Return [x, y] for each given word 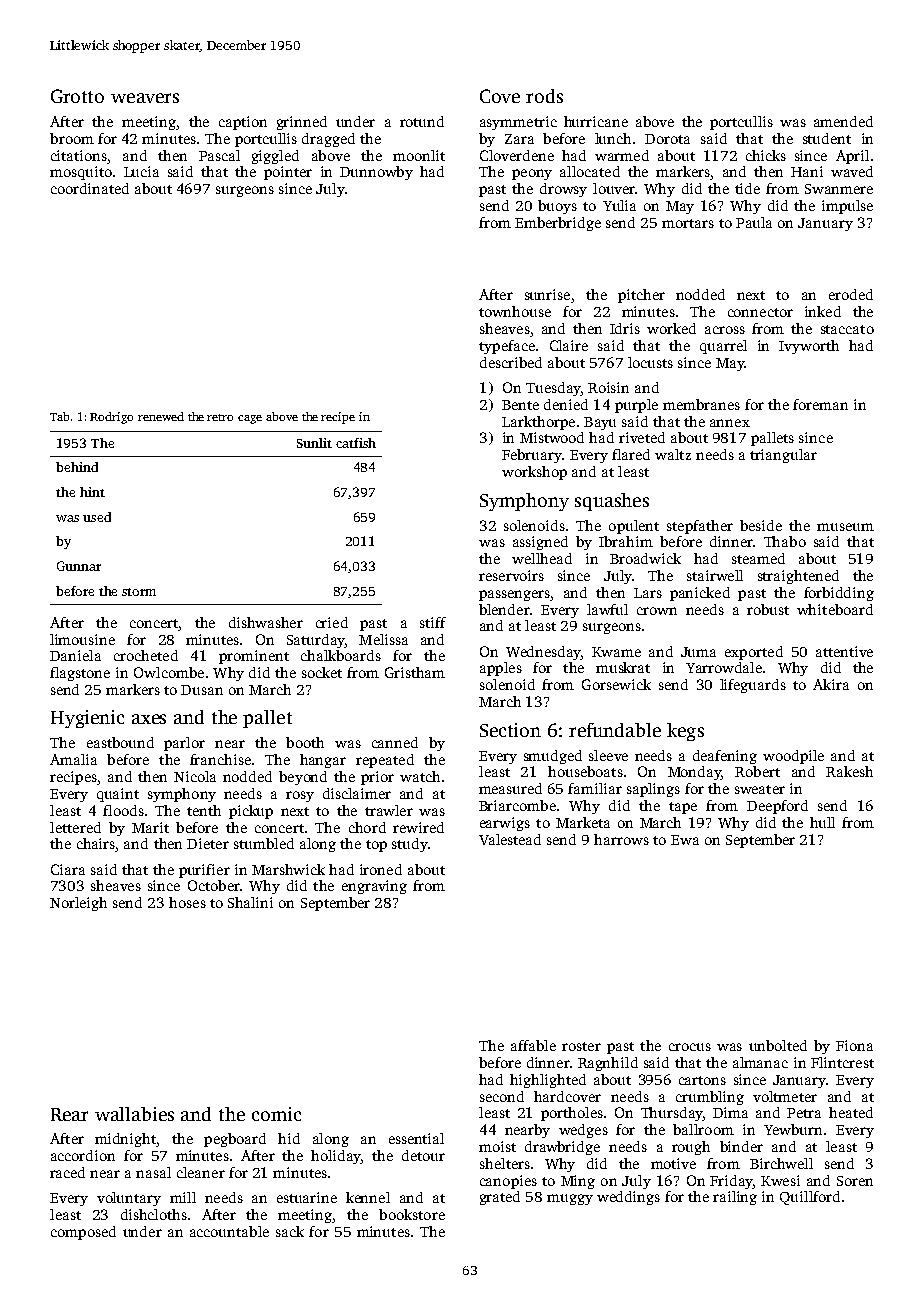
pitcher [641, 296]
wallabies [134, 1114]
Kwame [616, 652]
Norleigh [78, 904]
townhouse [515, 311]
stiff [433, 622]
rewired [418, 827]
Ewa [685, 840]
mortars [688, 223]
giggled [275, 157]
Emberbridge [558, 224]
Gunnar [79, 566]
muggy [570, 1199]
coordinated [90, 188]
